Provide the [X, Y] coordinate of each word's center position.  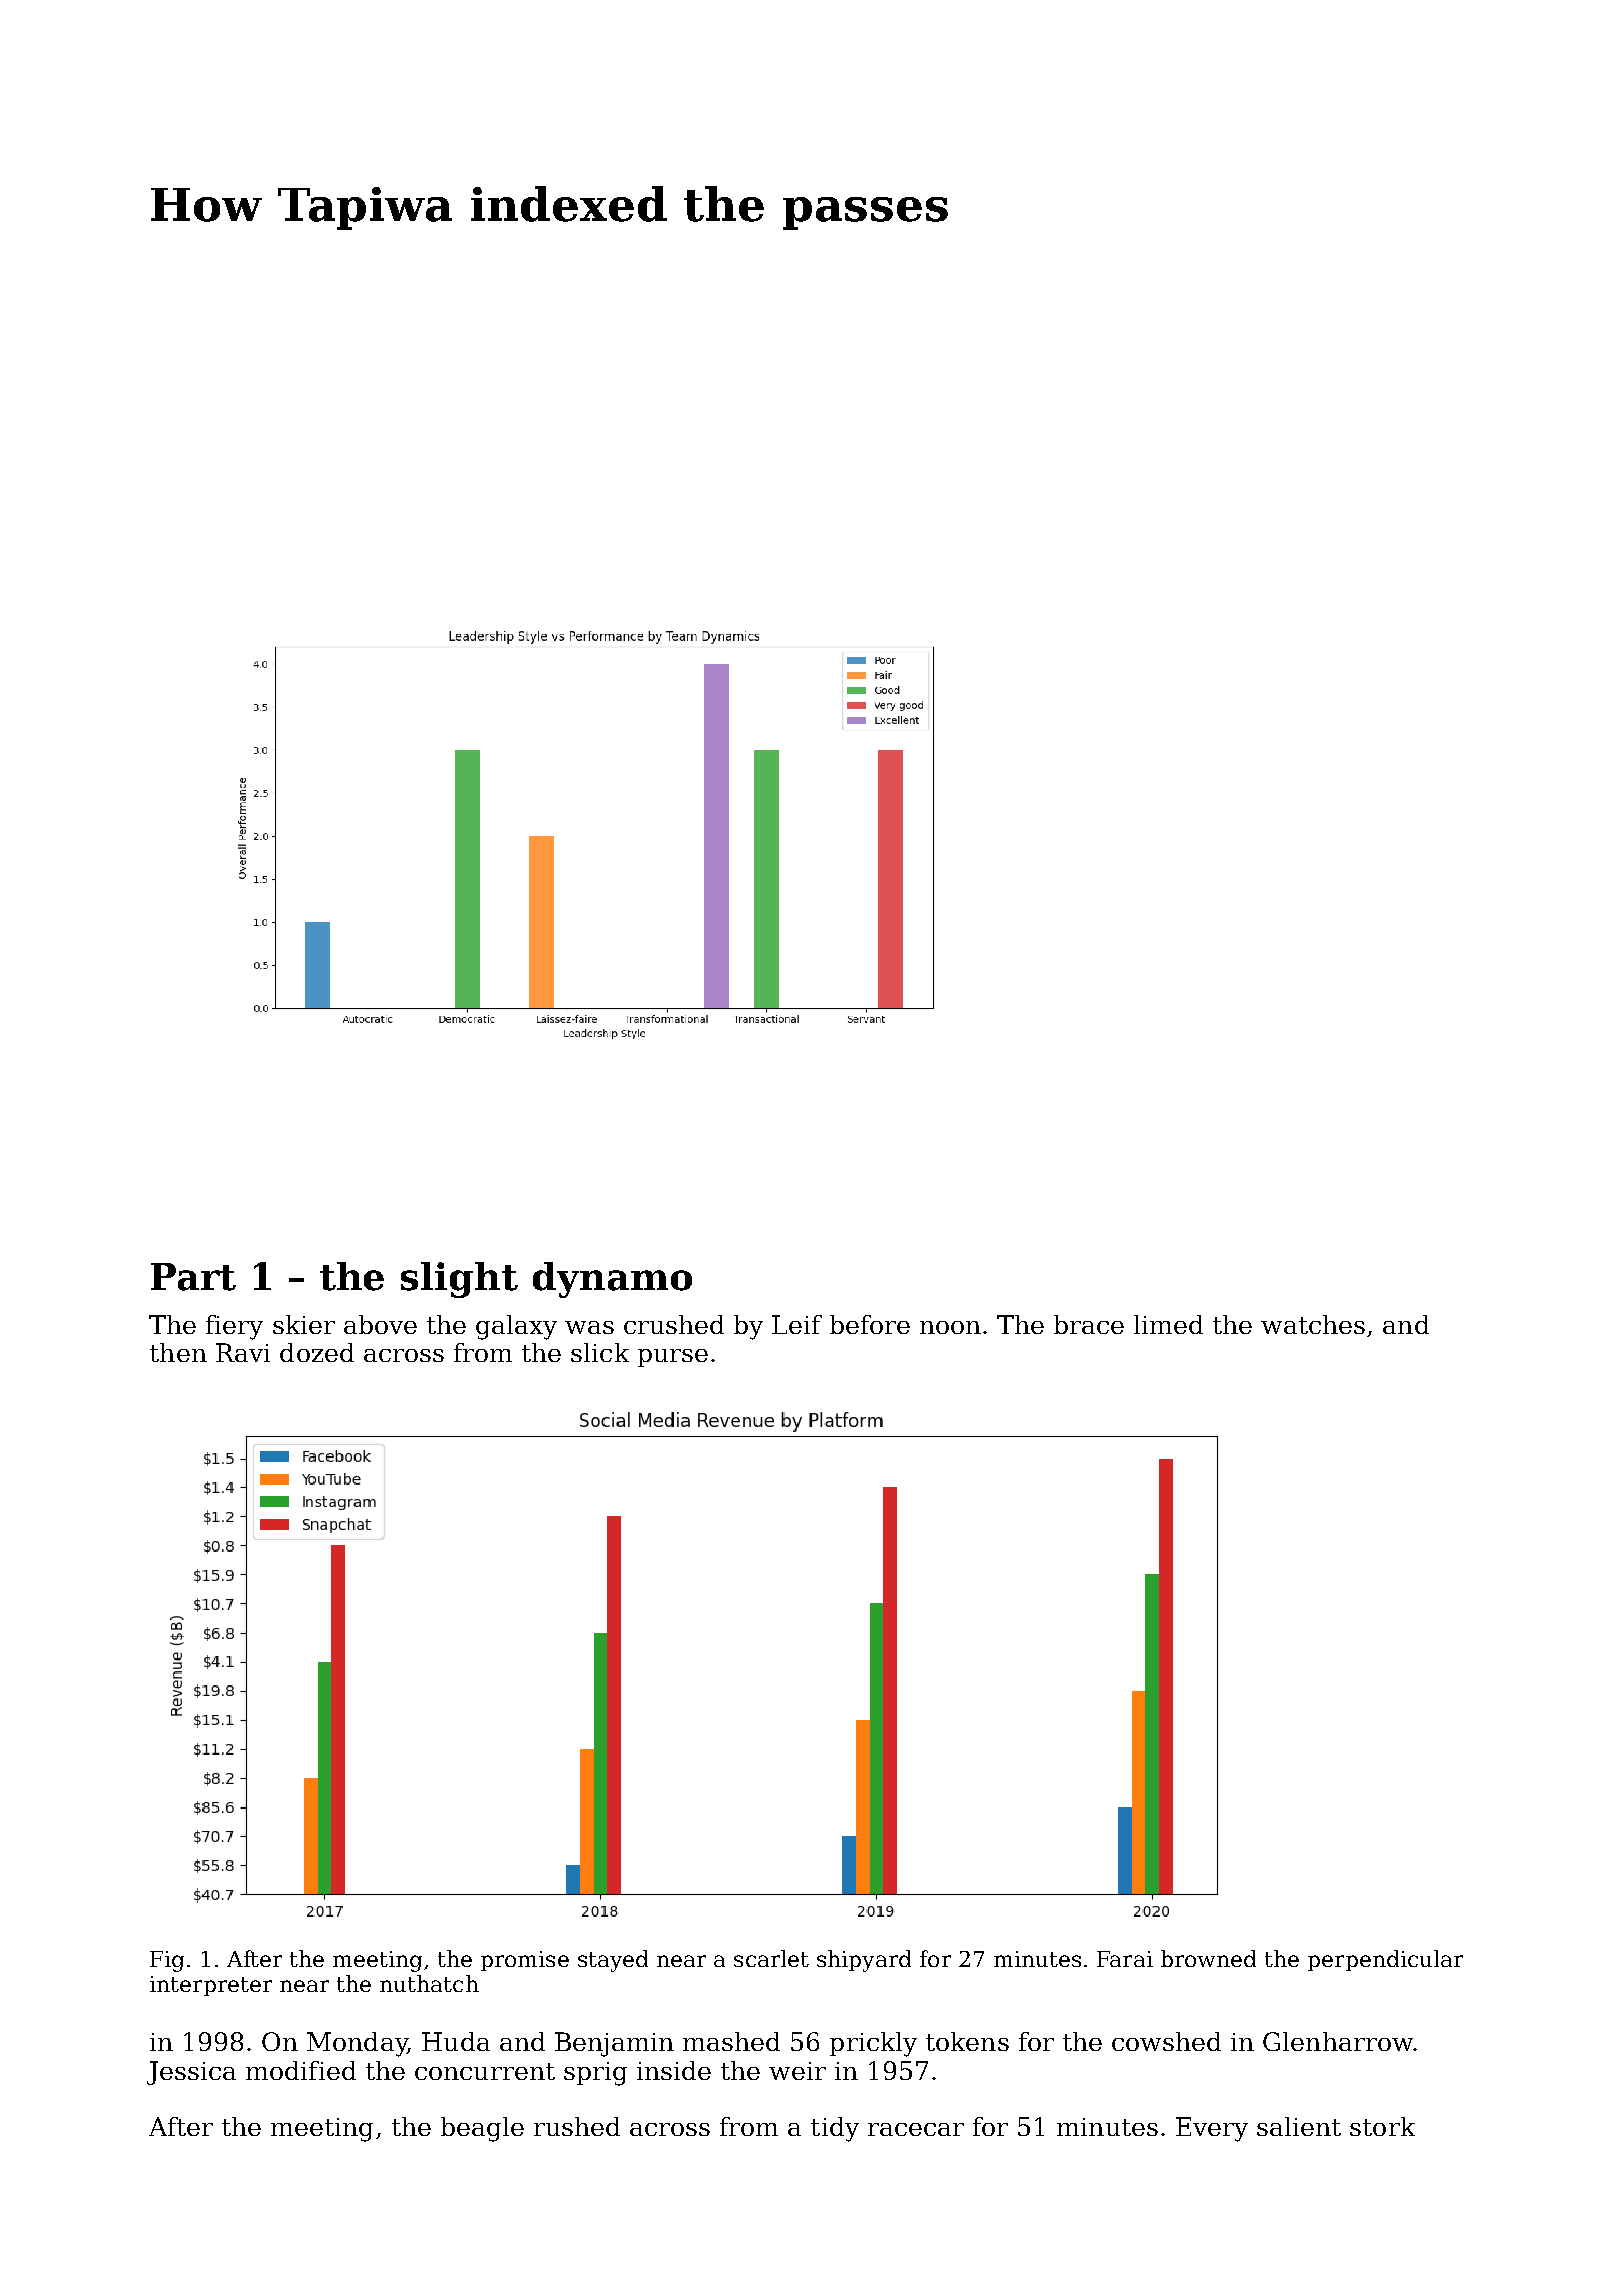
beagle [482, 2129]
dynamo [612, 1280]
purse [673, 1358]
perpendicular [1385, 1960]
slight [459, 1280]
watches [1313, 1324]
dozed [317, 1352]
